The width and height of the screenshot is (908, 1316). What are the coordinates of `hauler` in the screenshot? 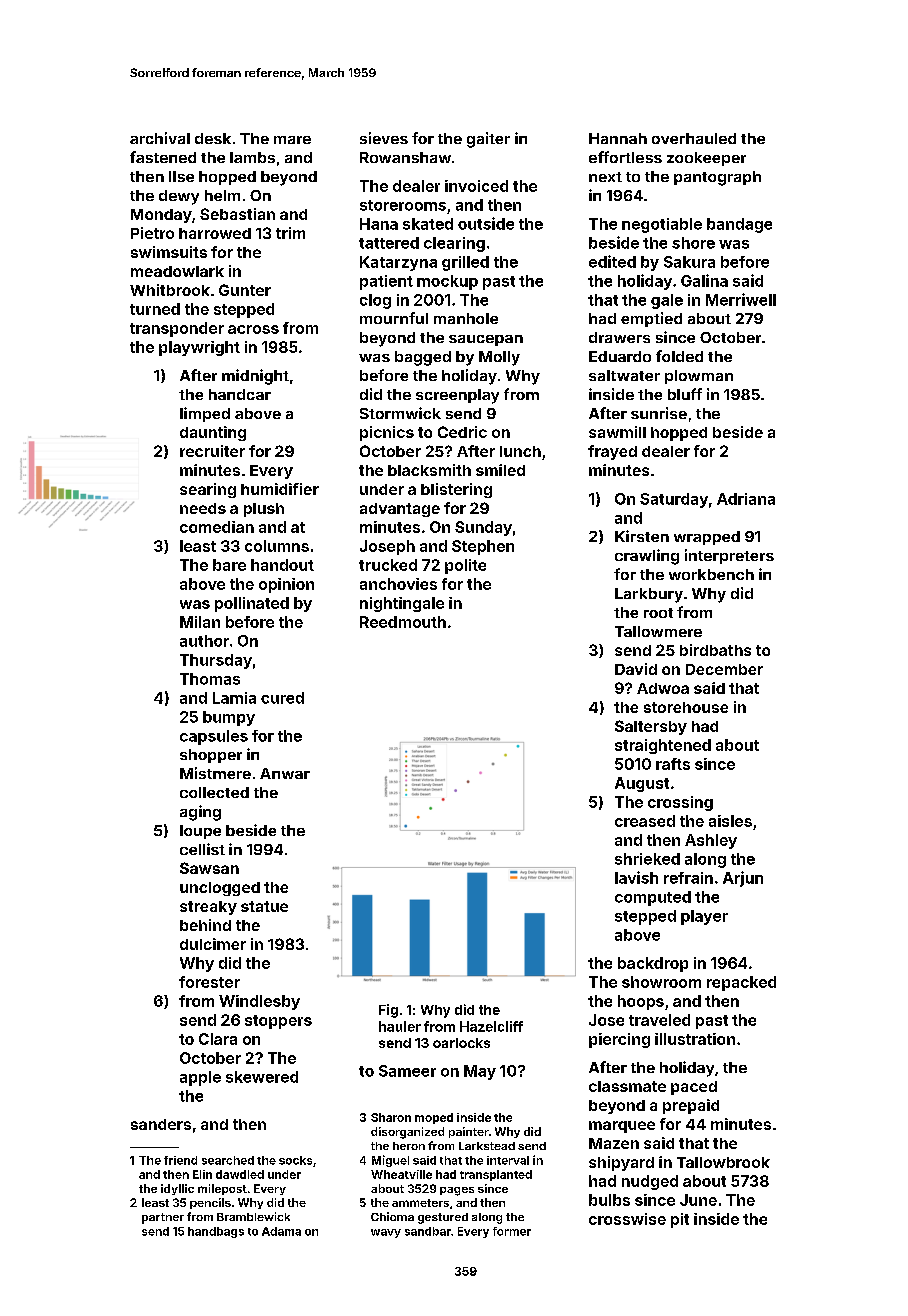 It's located at (400, 1026).
